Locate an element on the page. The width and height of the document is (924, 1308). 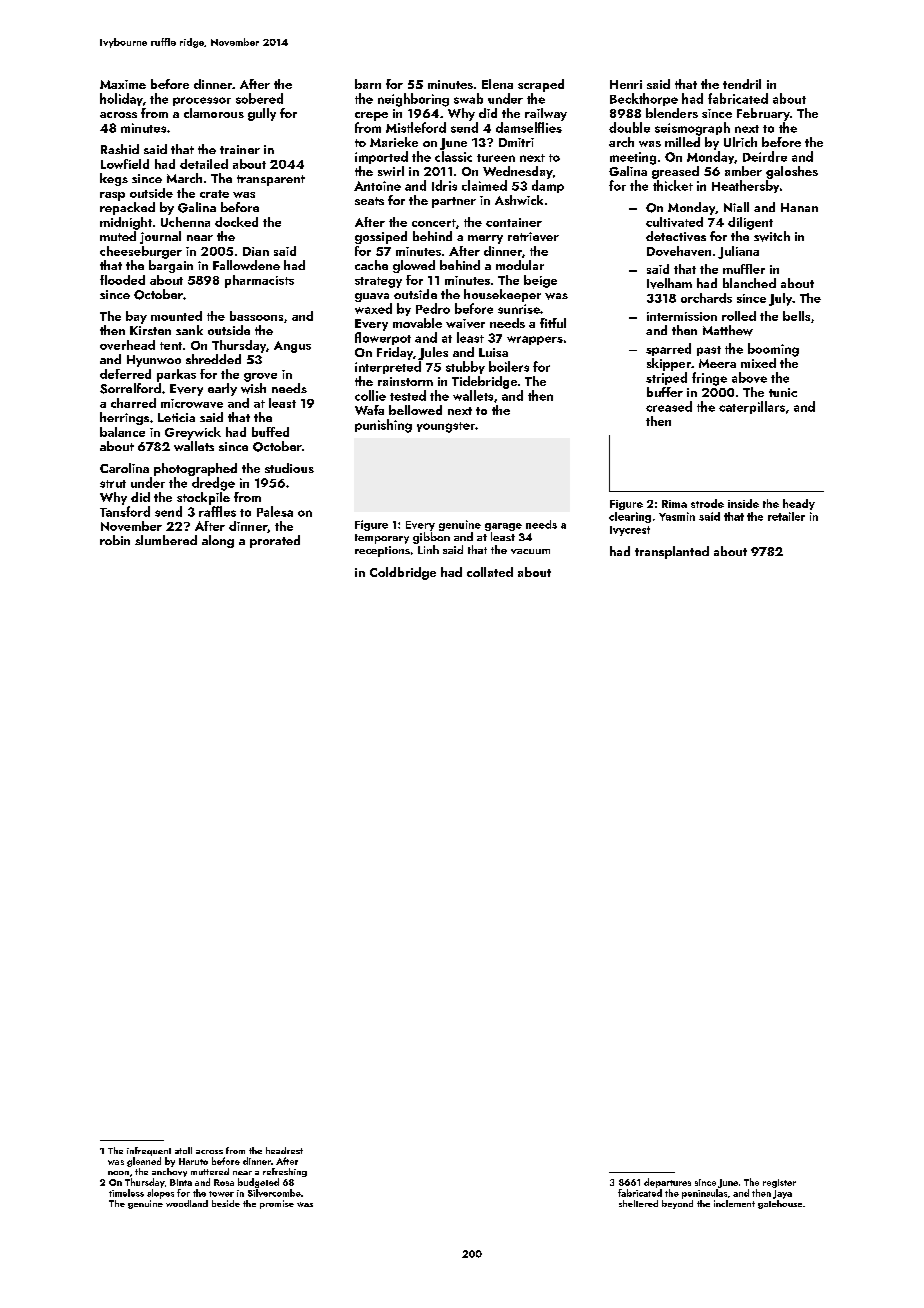
tendril is located at coordinates (742, 84).
